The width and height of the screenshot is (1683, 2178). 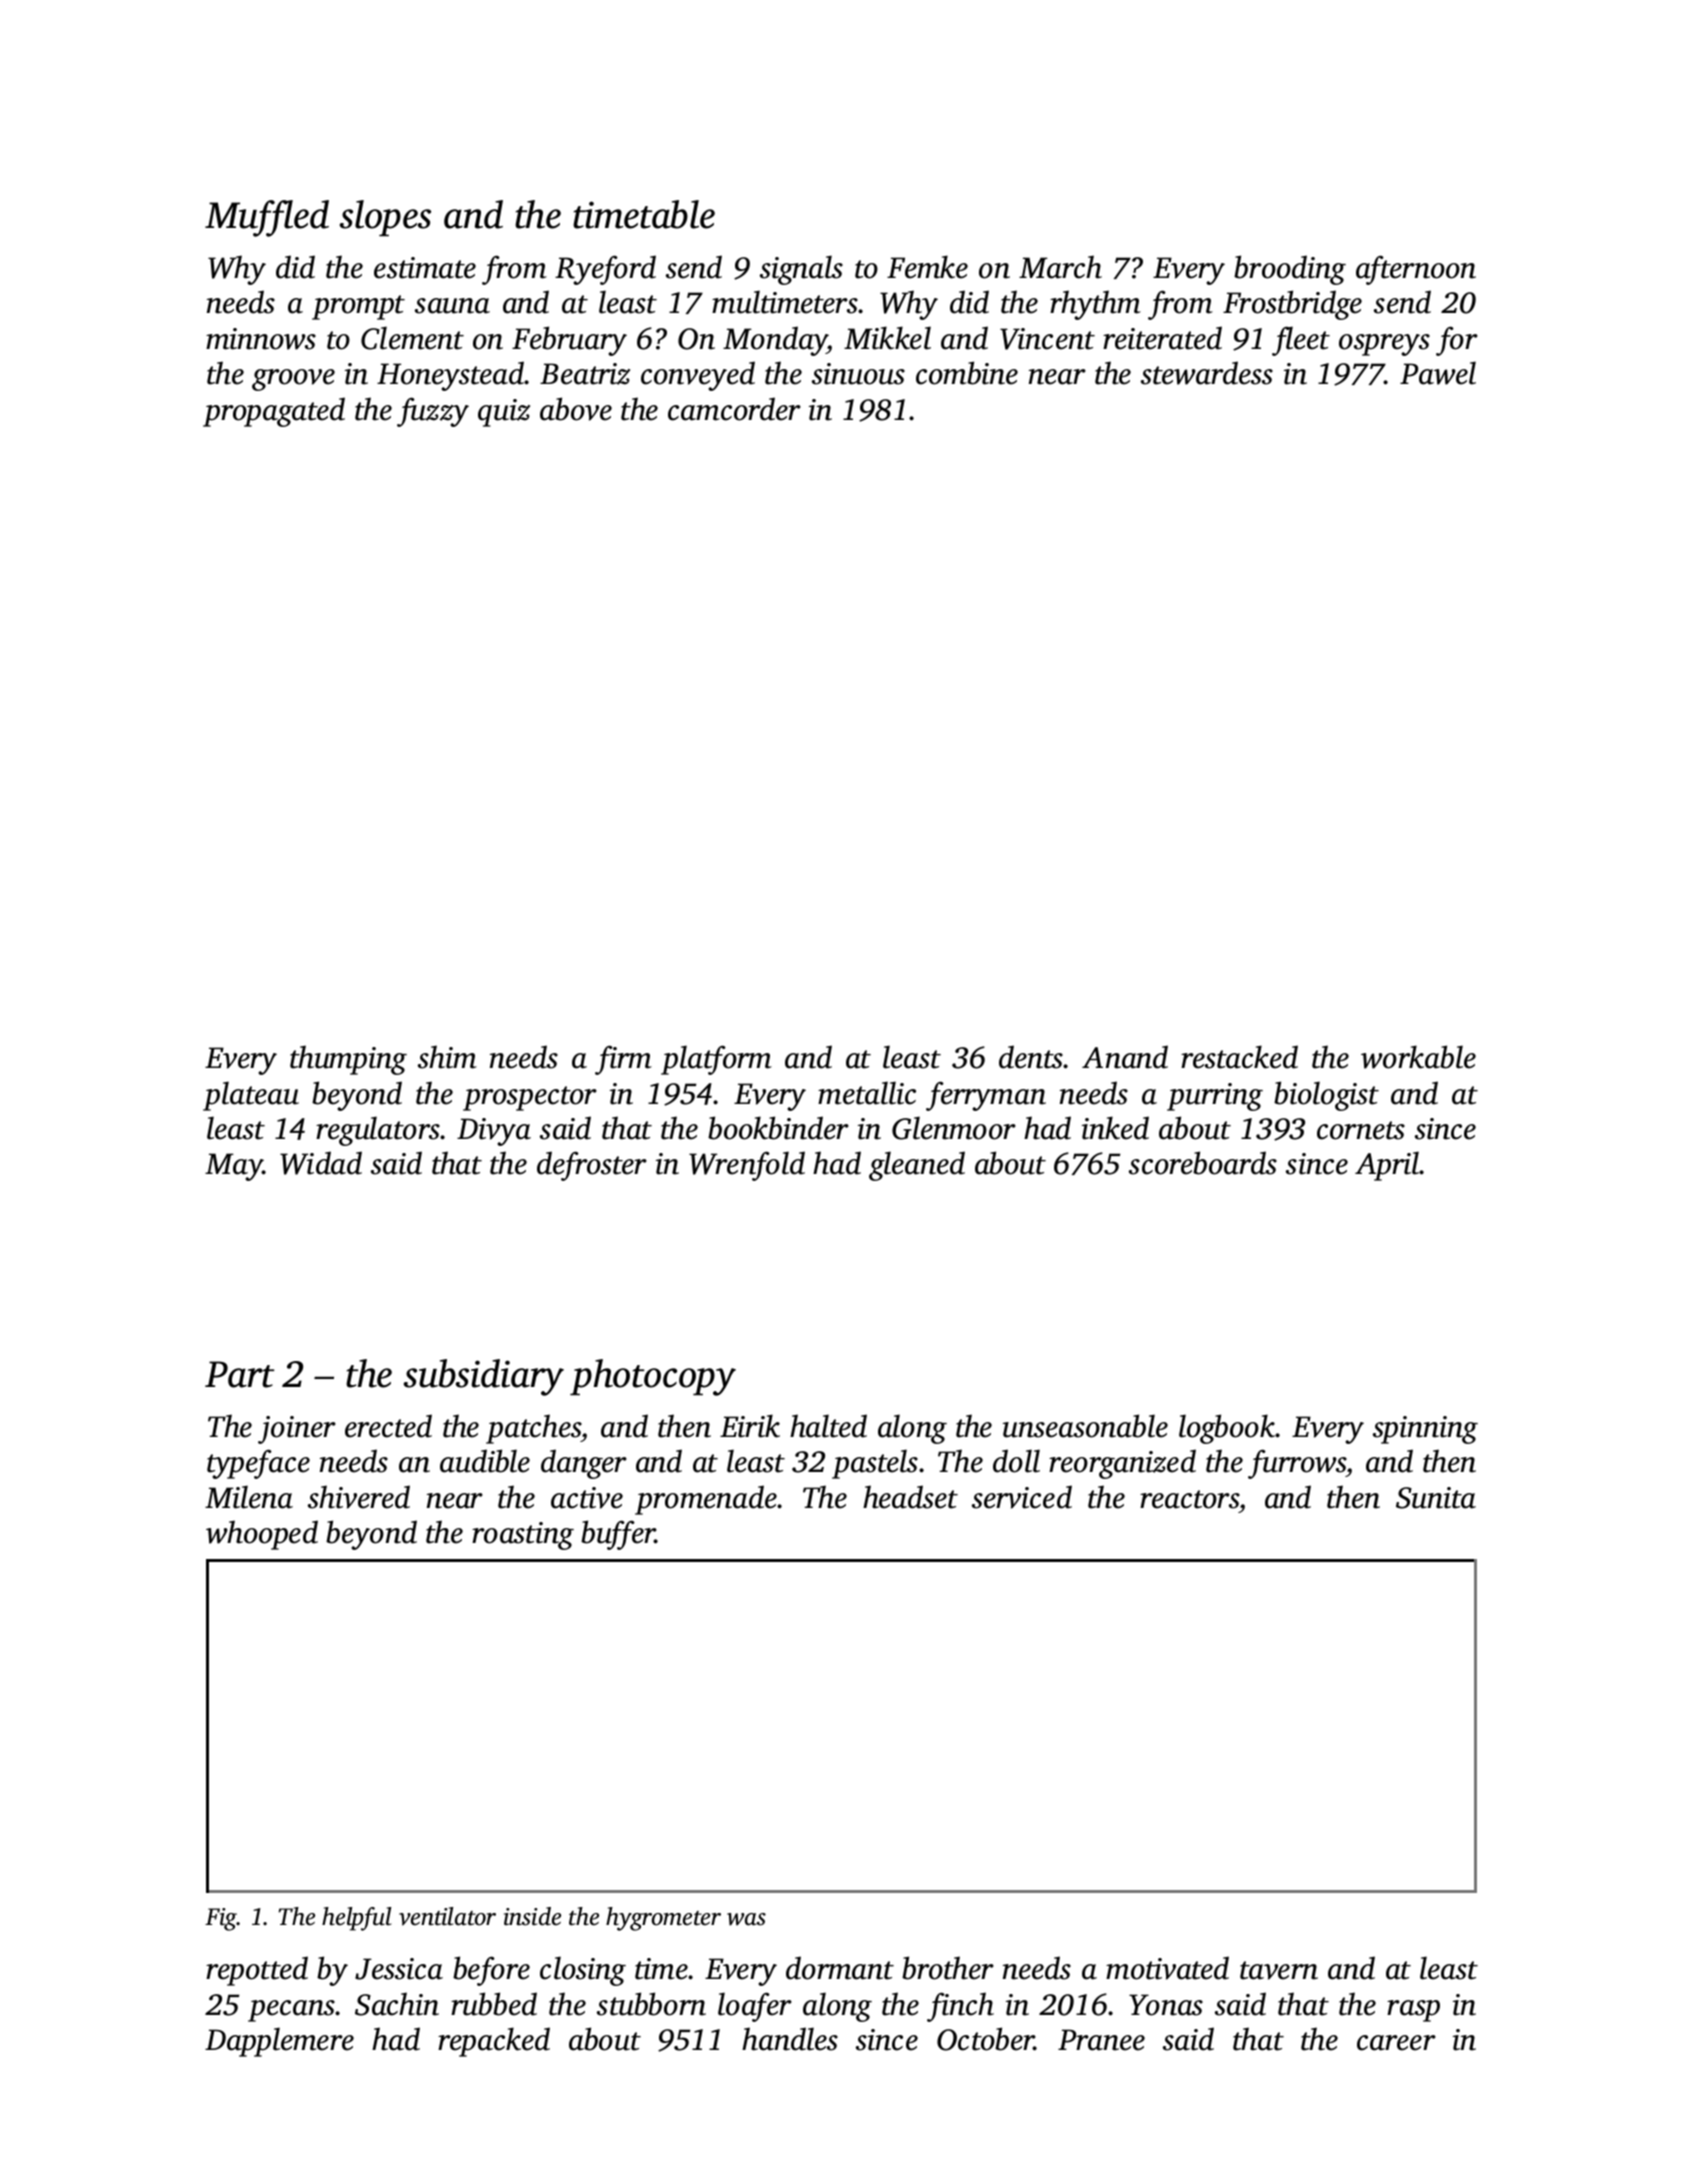 What do you see at coordinates (251, 1096) in the screenshot?
I see `plateau` at bounding box center [251, 1096].
